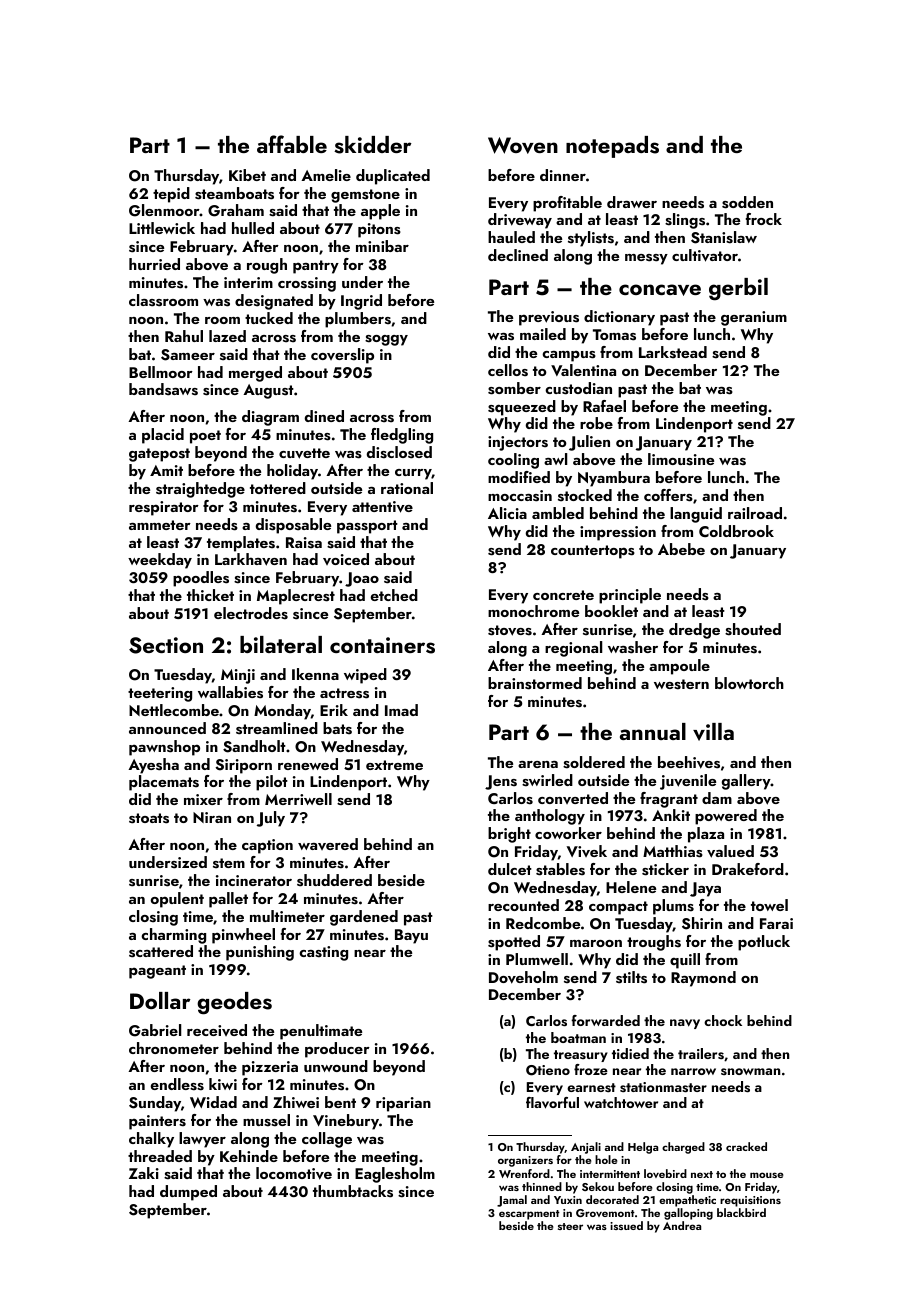 The image size is (924, 1314). Describe the element at coordinates (401, 710) in the image. I see `Imad` at that location.
